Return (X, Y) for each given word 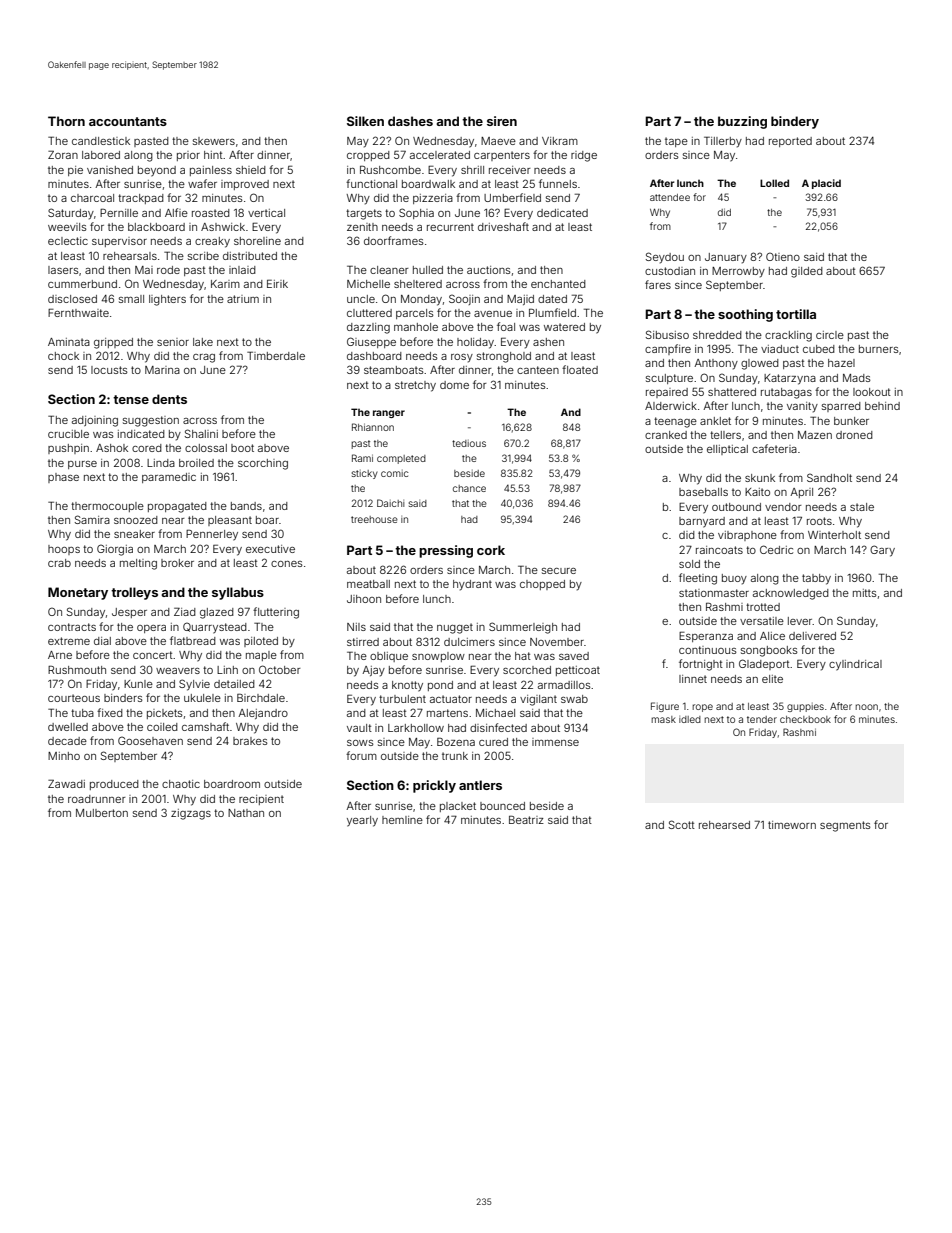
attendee (670, 197)
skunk (760, 478)
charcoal (92, 198)
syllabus (238, 593)
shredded (717, 335)
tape (676, 142)
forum (361, 755)
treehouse (374, 519)
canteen (538, 370)
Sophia (416, 213)
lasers (63, 270)
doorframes (394, 240)
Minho (64, 756)
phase (63, 478)
